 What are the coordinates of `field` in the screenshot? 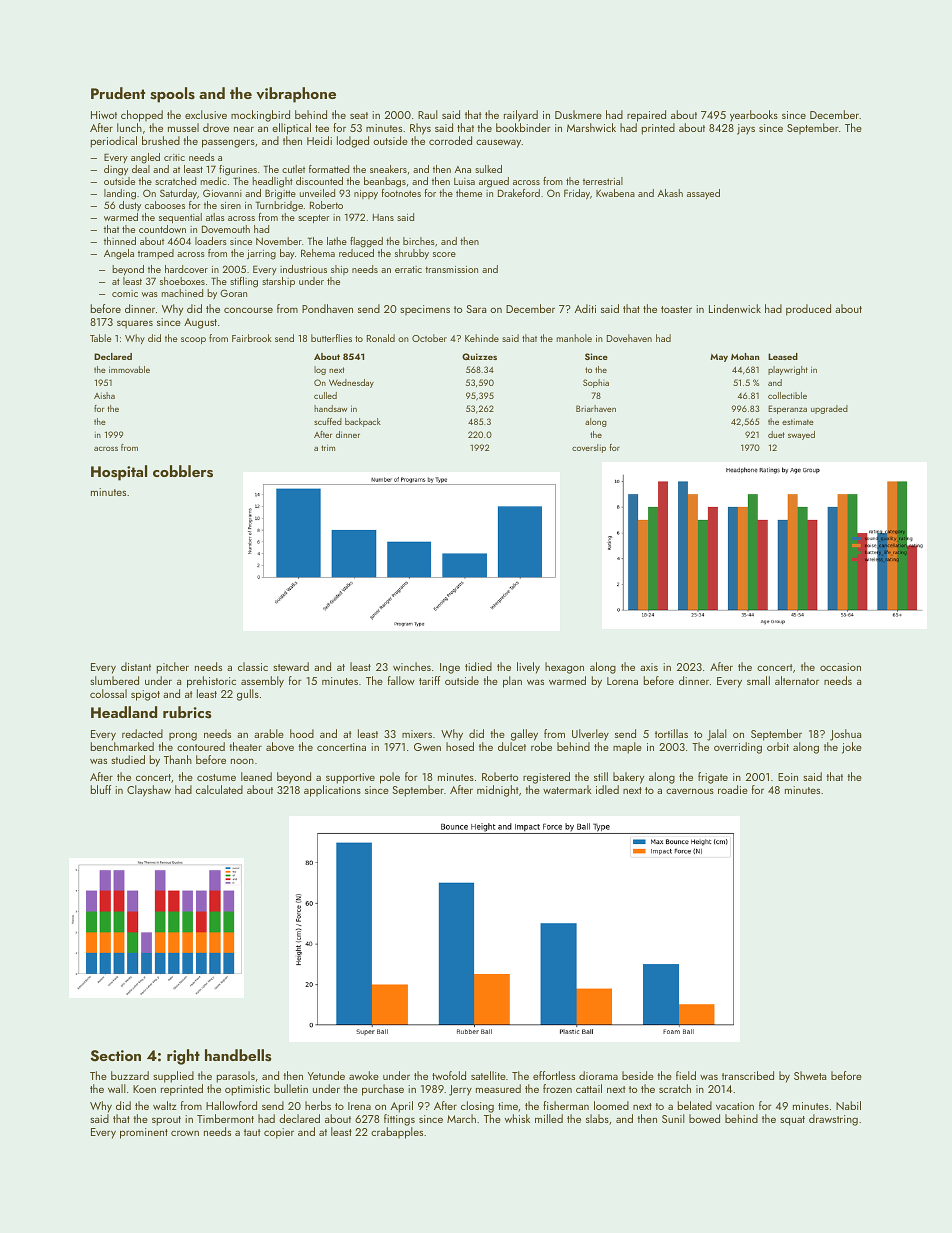 It's located at (686, 1075).
